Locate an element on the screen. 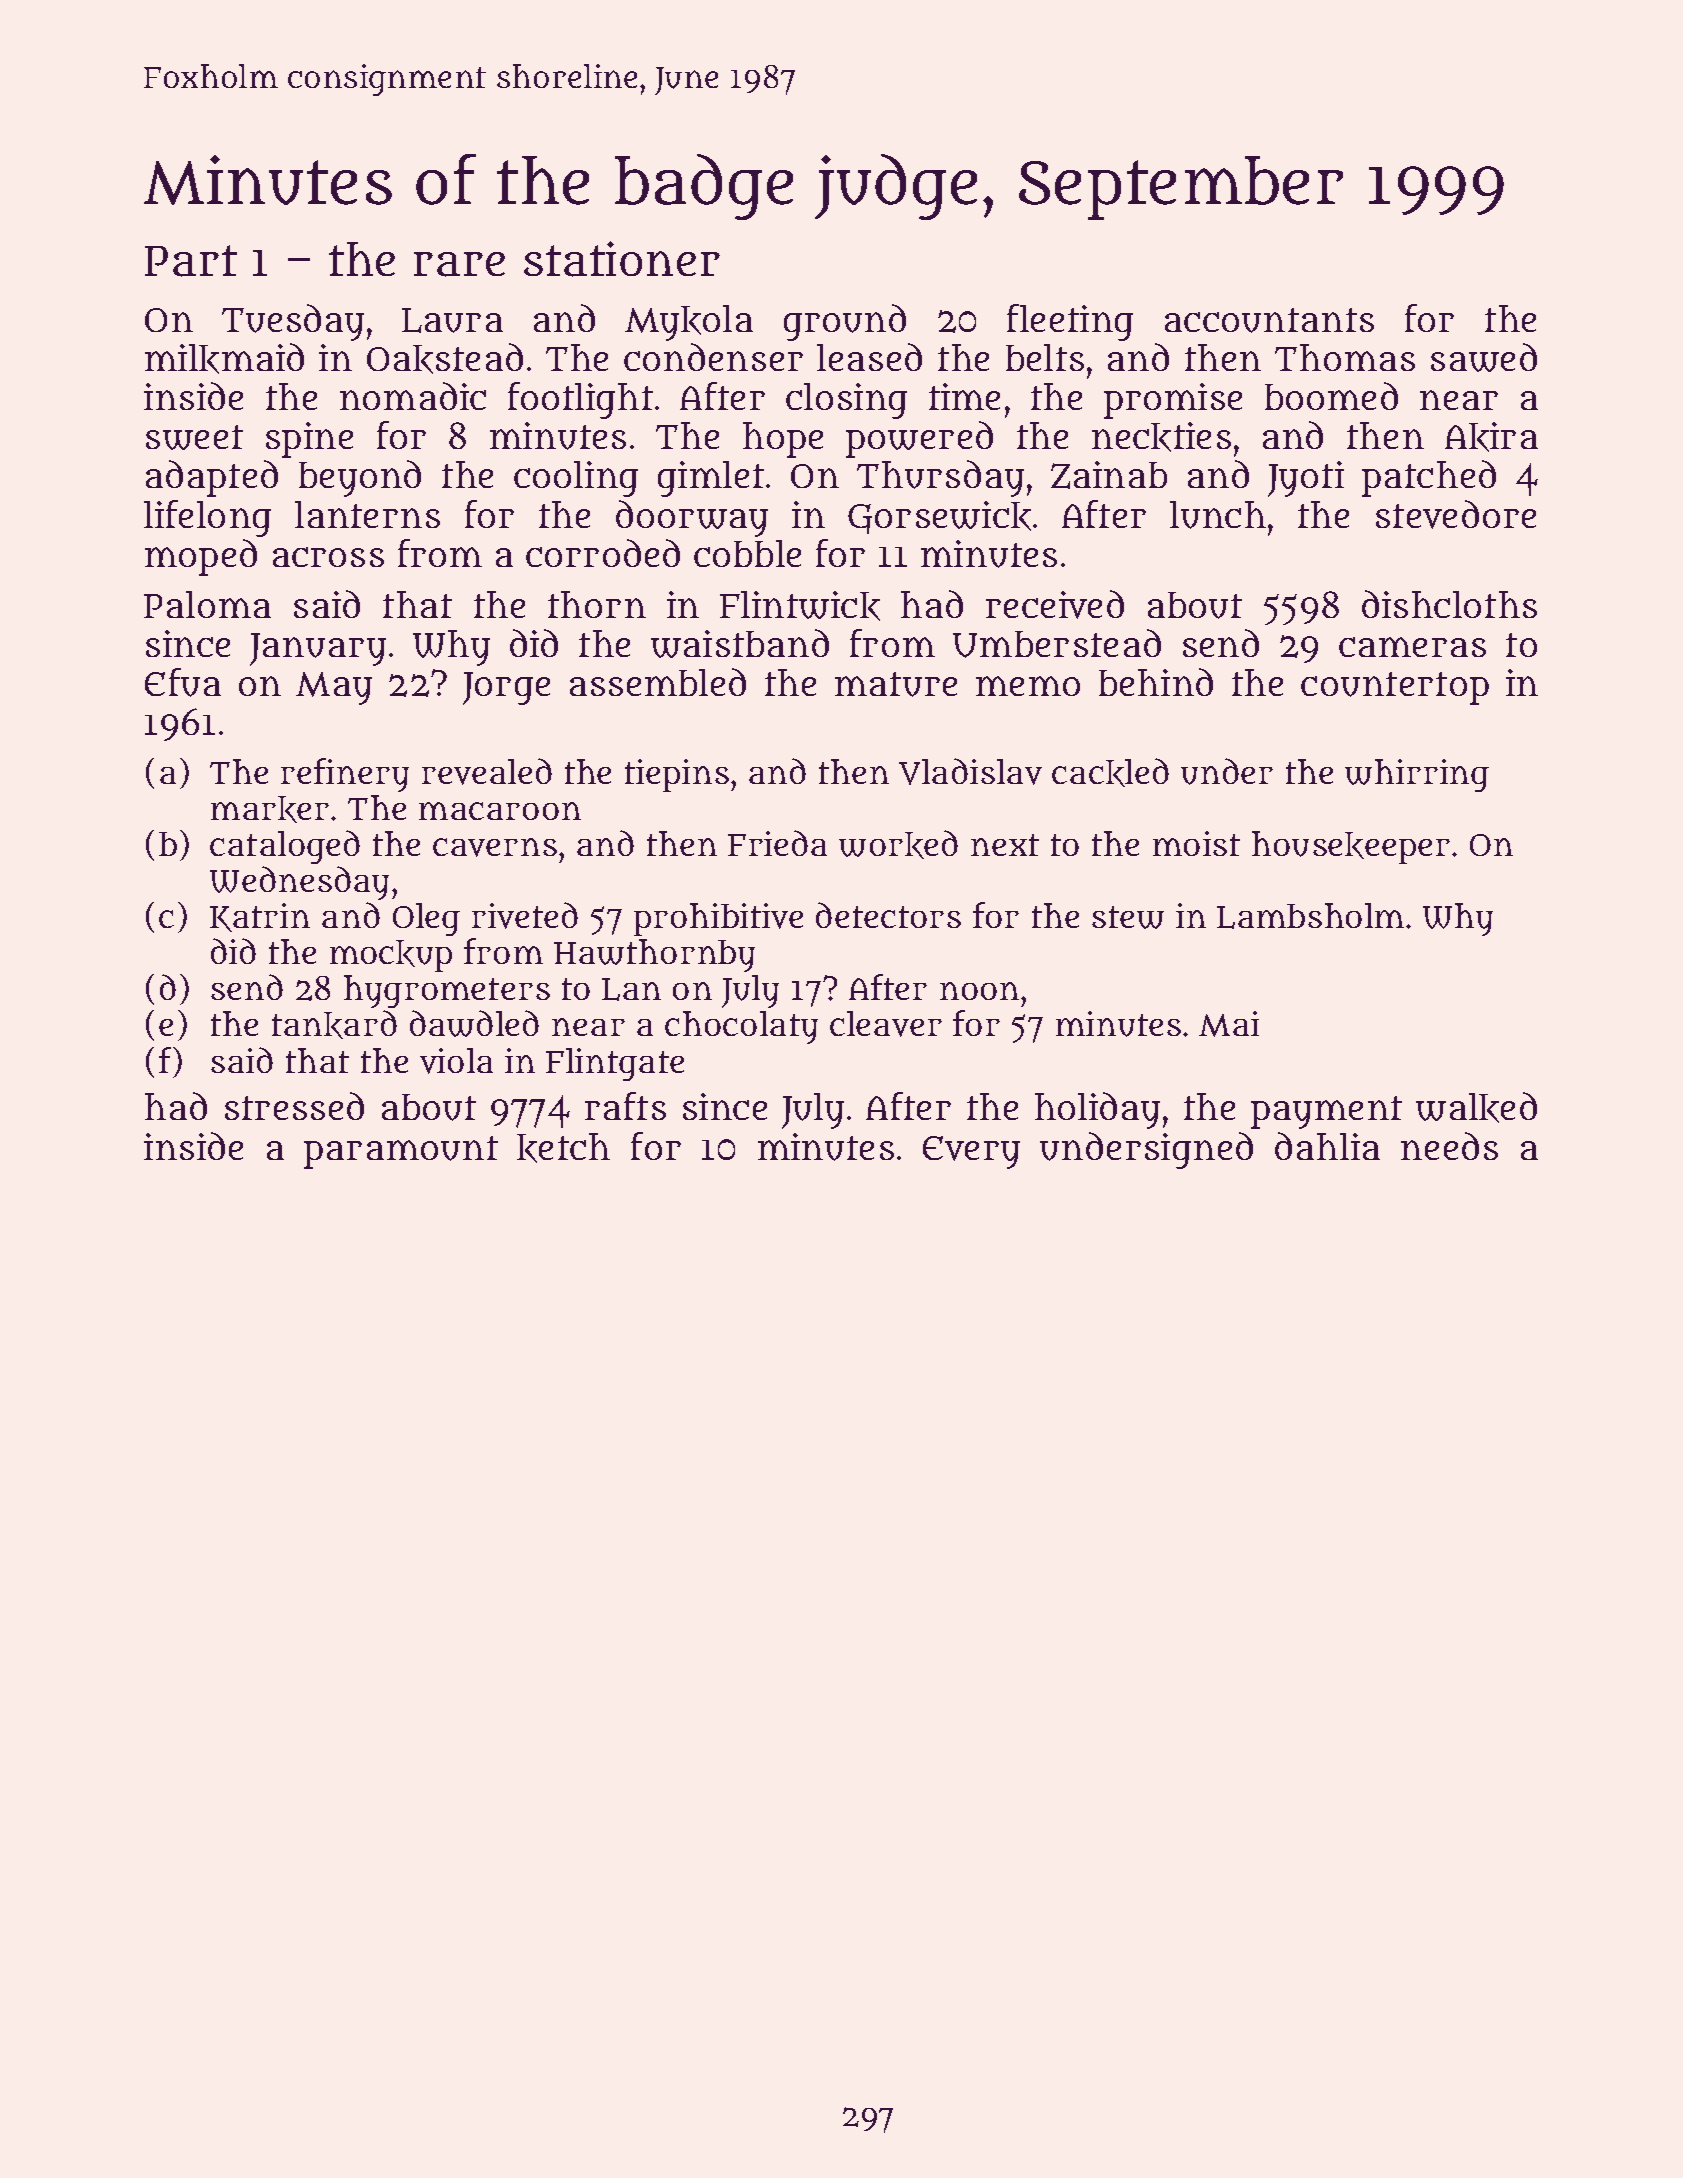 The width and height of the screenshot is (1683, 2178). mature is located at coordinates (896, 684).
